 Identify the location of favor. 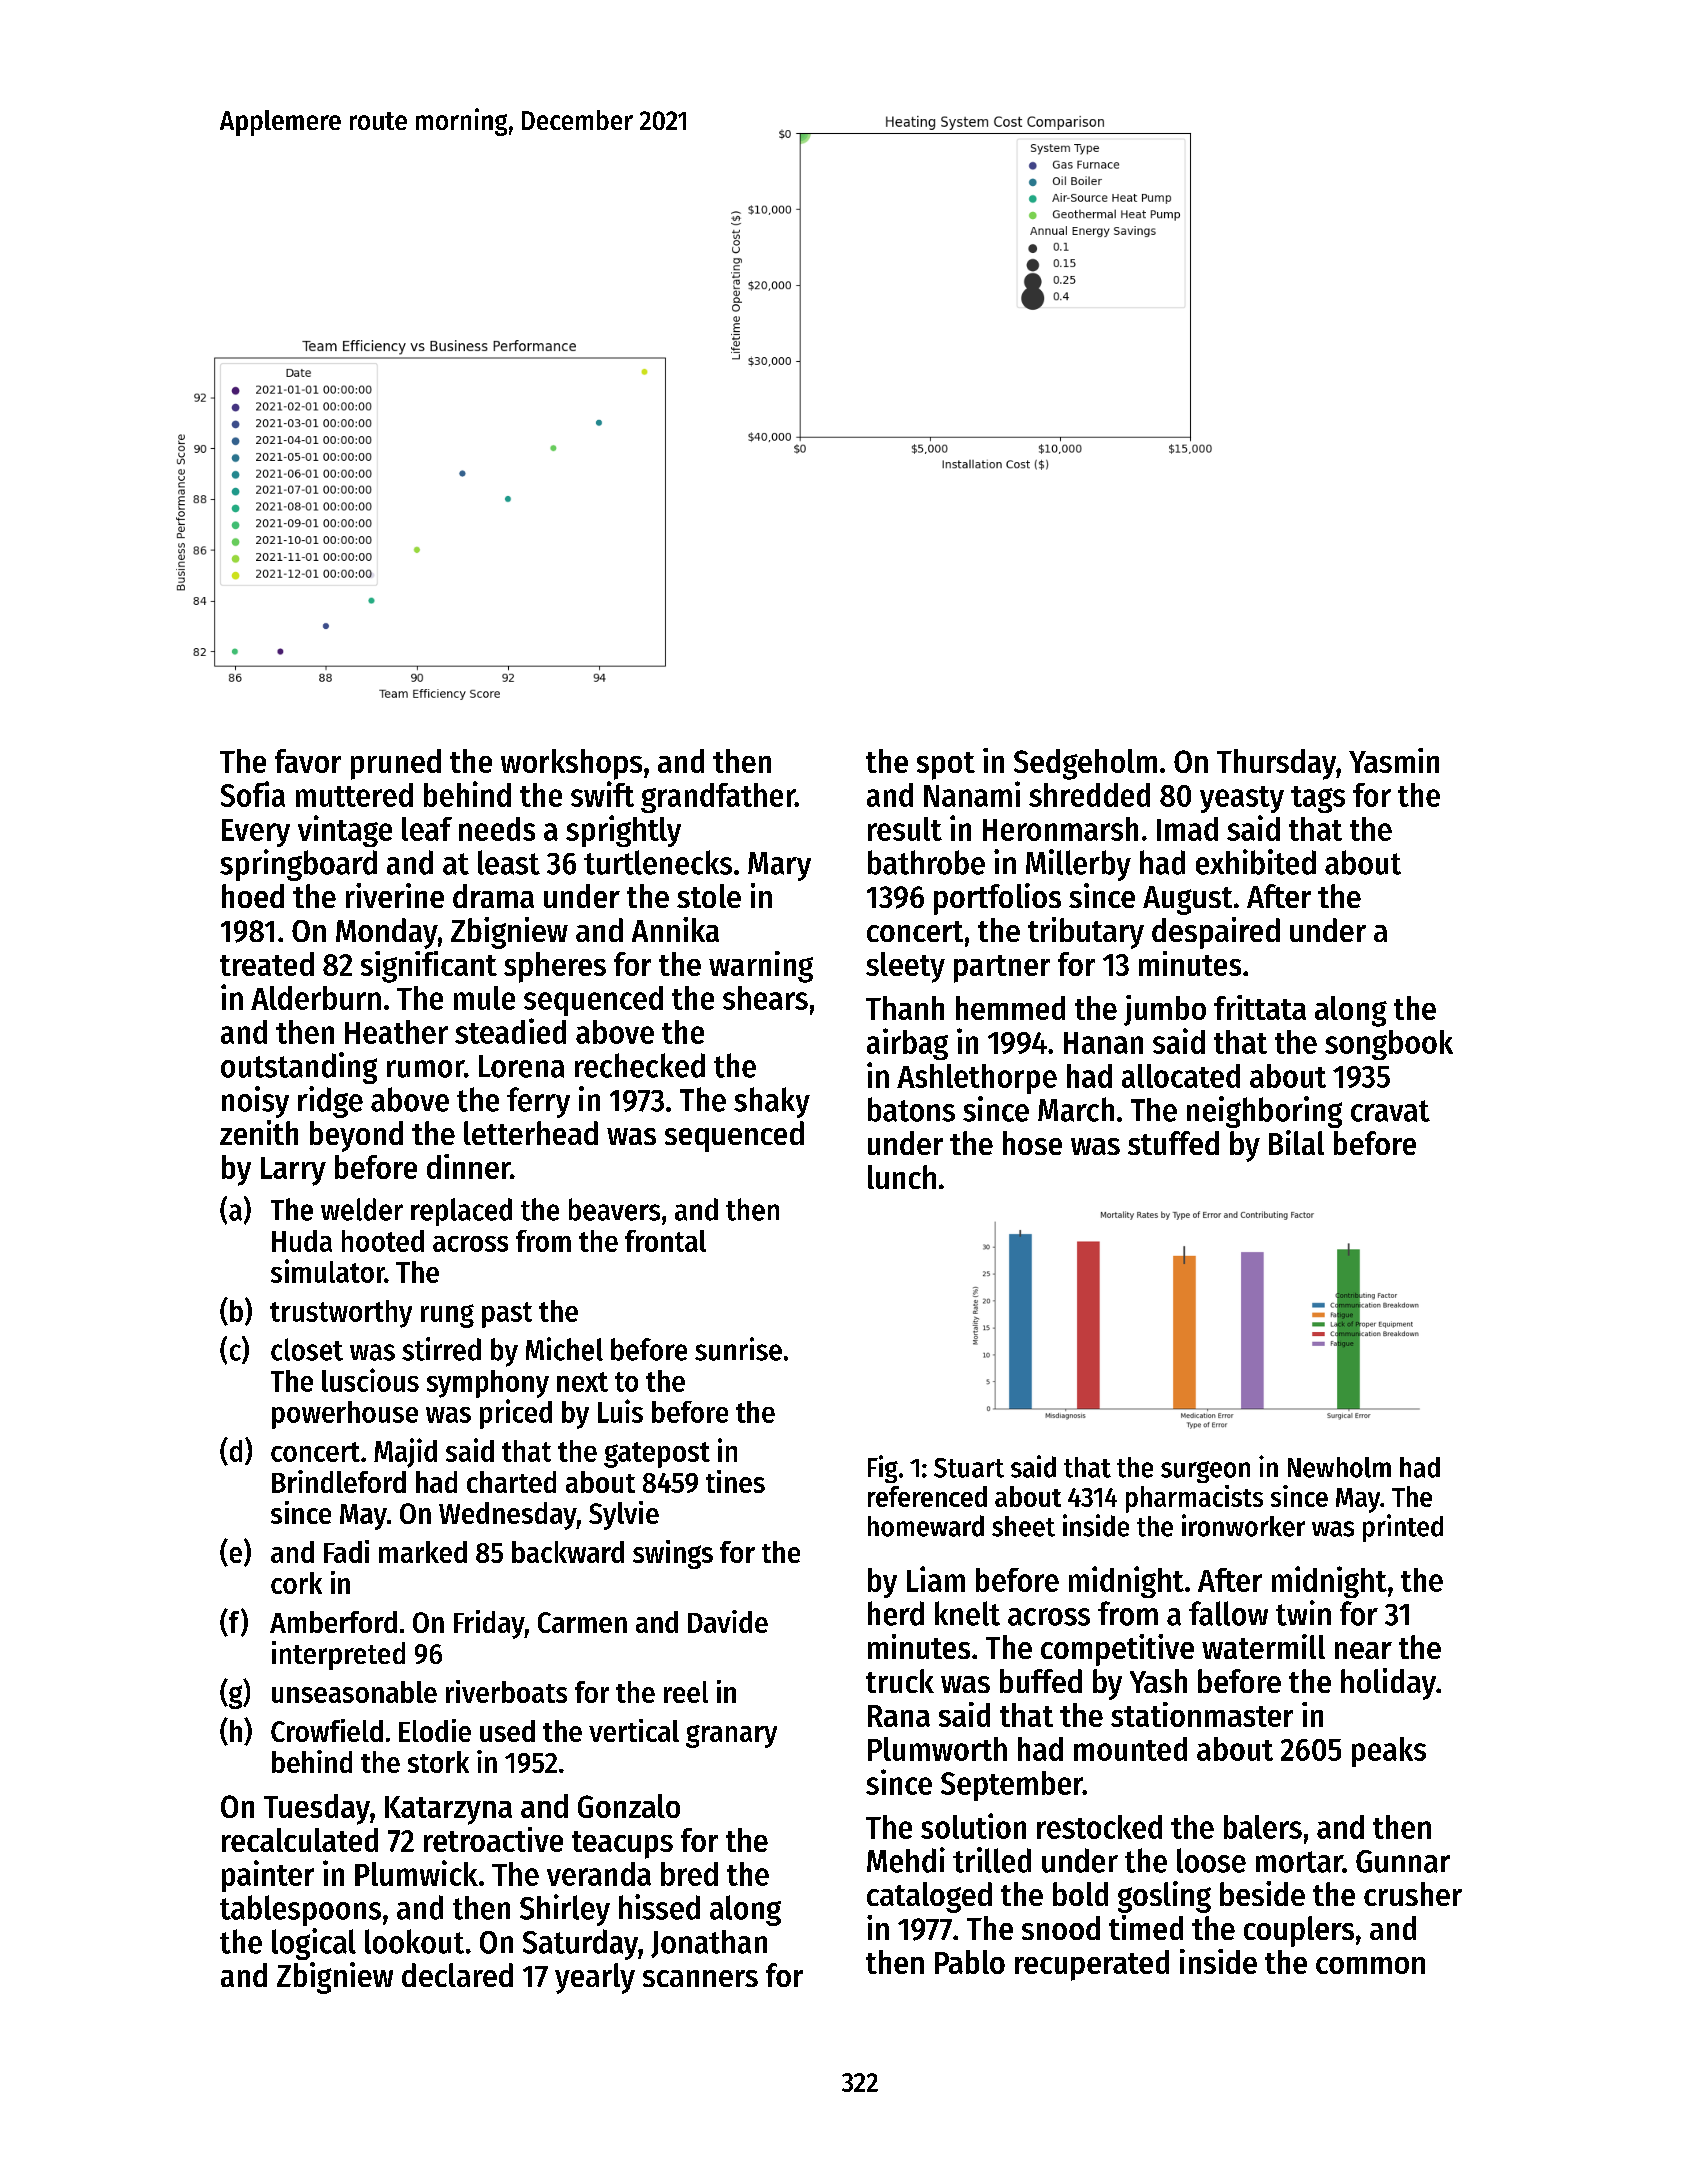
(308, 761).
